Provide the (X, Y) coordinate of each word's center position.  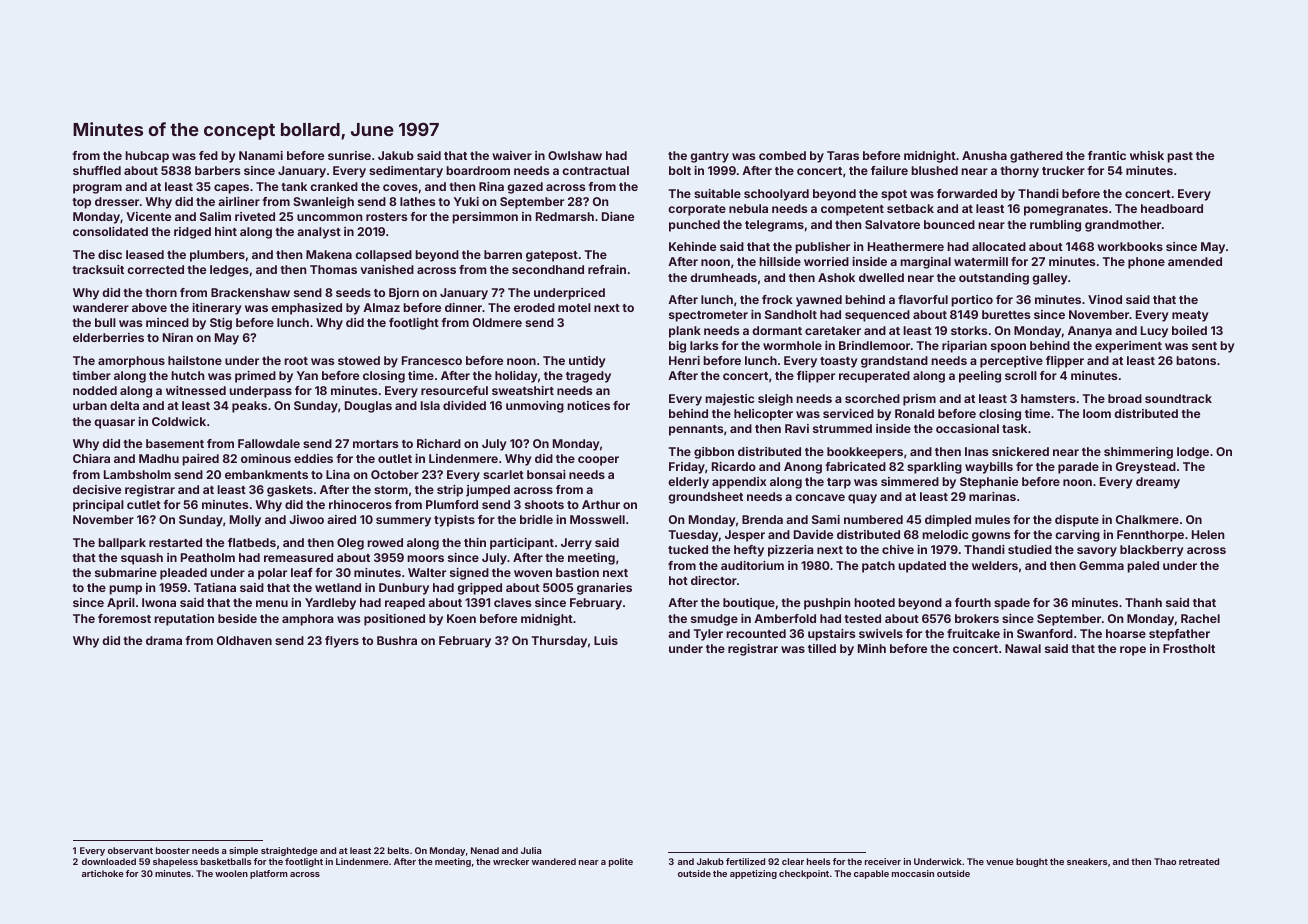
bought (1032, 862)
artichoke (103, 873)
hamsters (1048, 398)
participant (522, 544)
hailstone (195, 360)
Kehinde (692, 246)
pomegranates (1066, 210)
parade (1078, 468)
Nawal (1023, 648)
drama (164, 640)
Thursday (559, 642)
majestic (729, 400)
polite (621, 862)
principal (98, 506)
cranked (334, 186)
